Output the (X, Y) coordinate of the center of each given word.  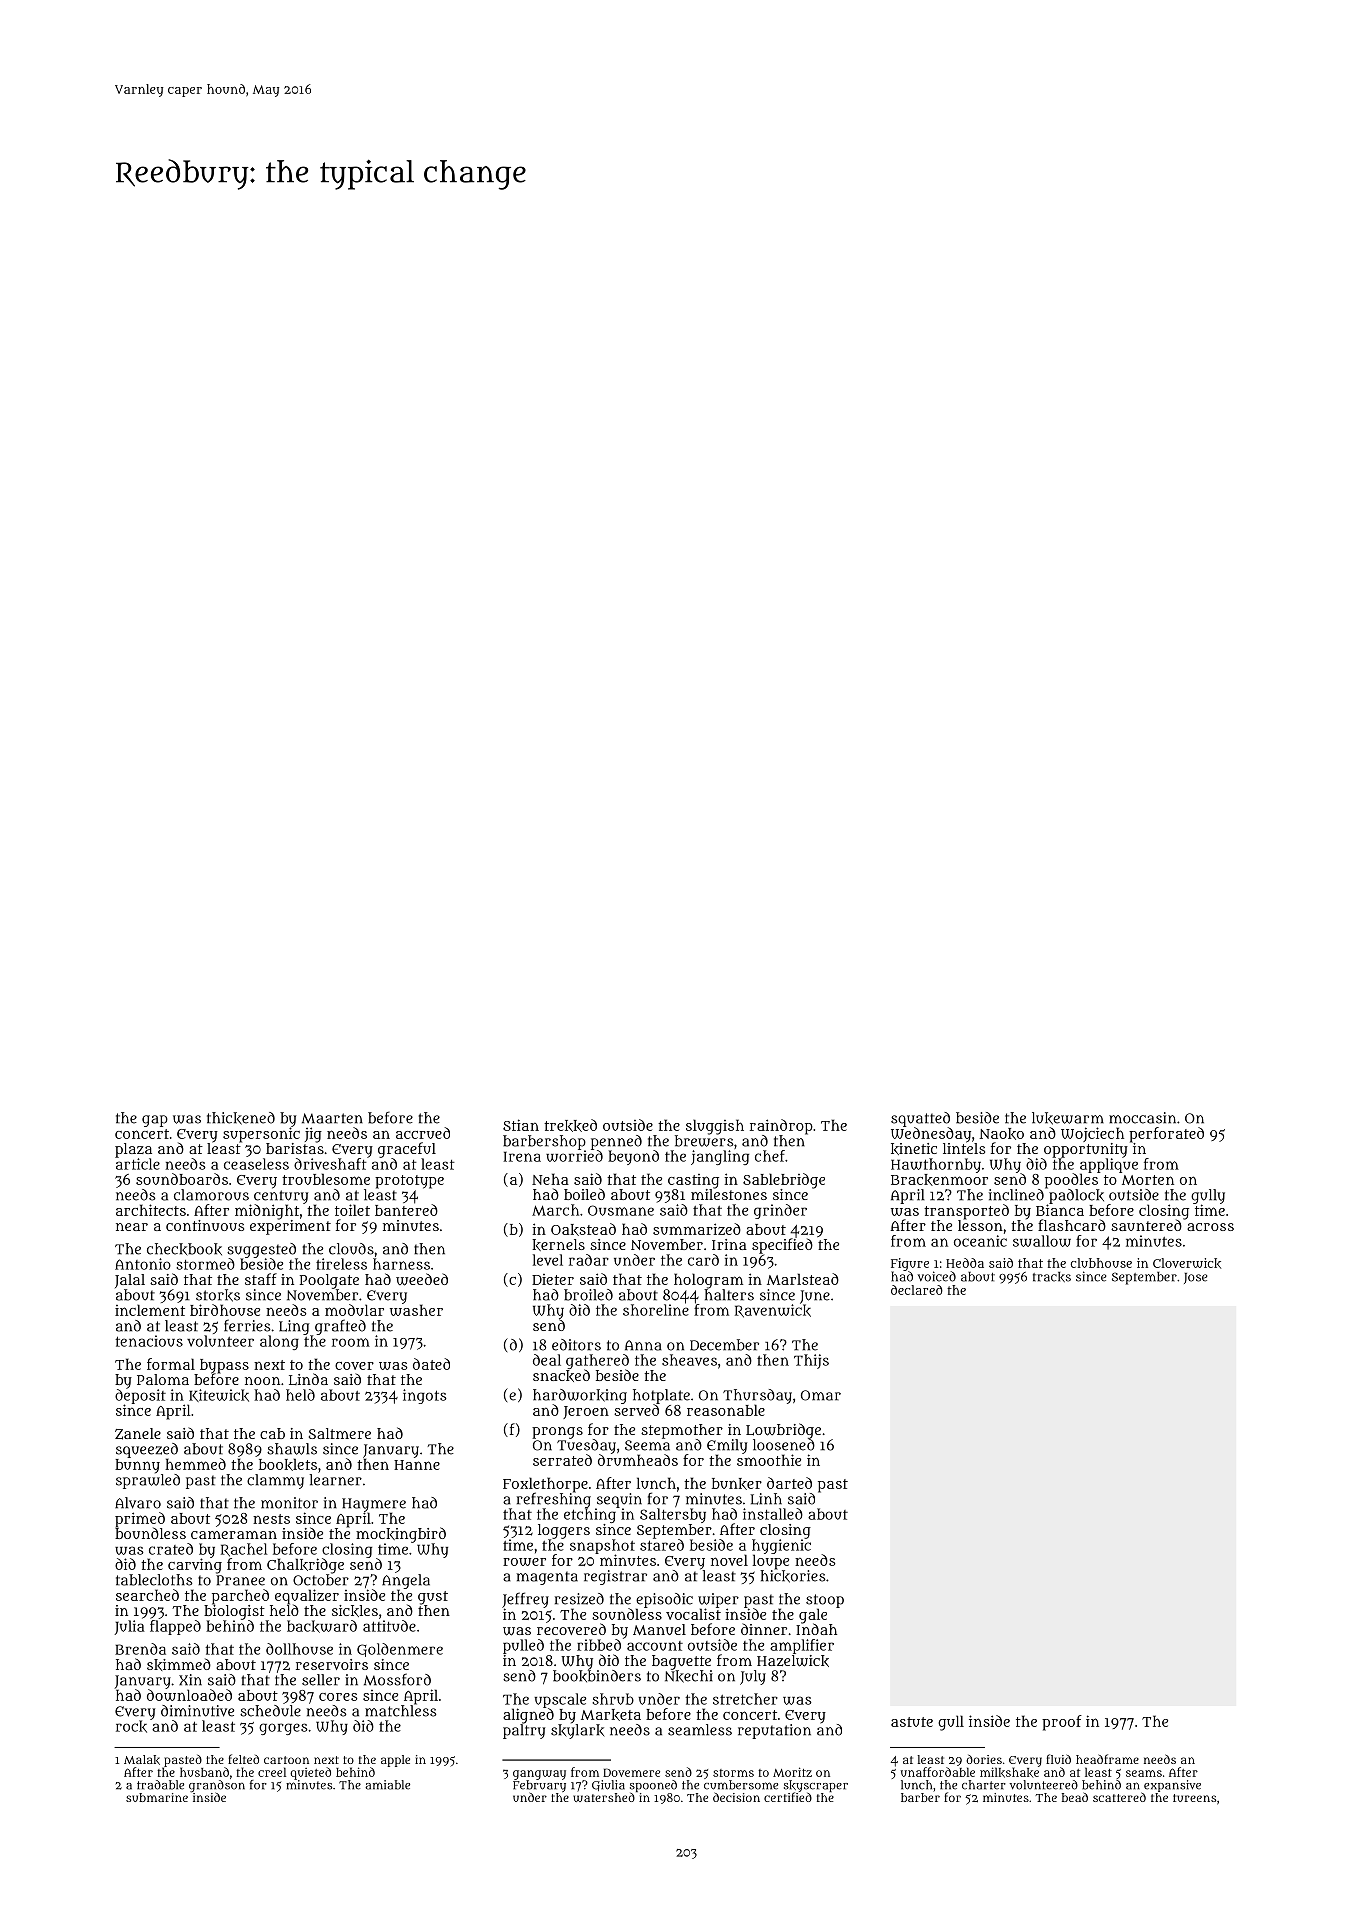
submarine (157, 1797)
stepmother (682, 1431)
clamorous (211, 1195)
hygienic (781, 1546)
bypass (224, 1366)
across (1210, 1227)
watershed (604, 1797)
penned (616, 1142)
